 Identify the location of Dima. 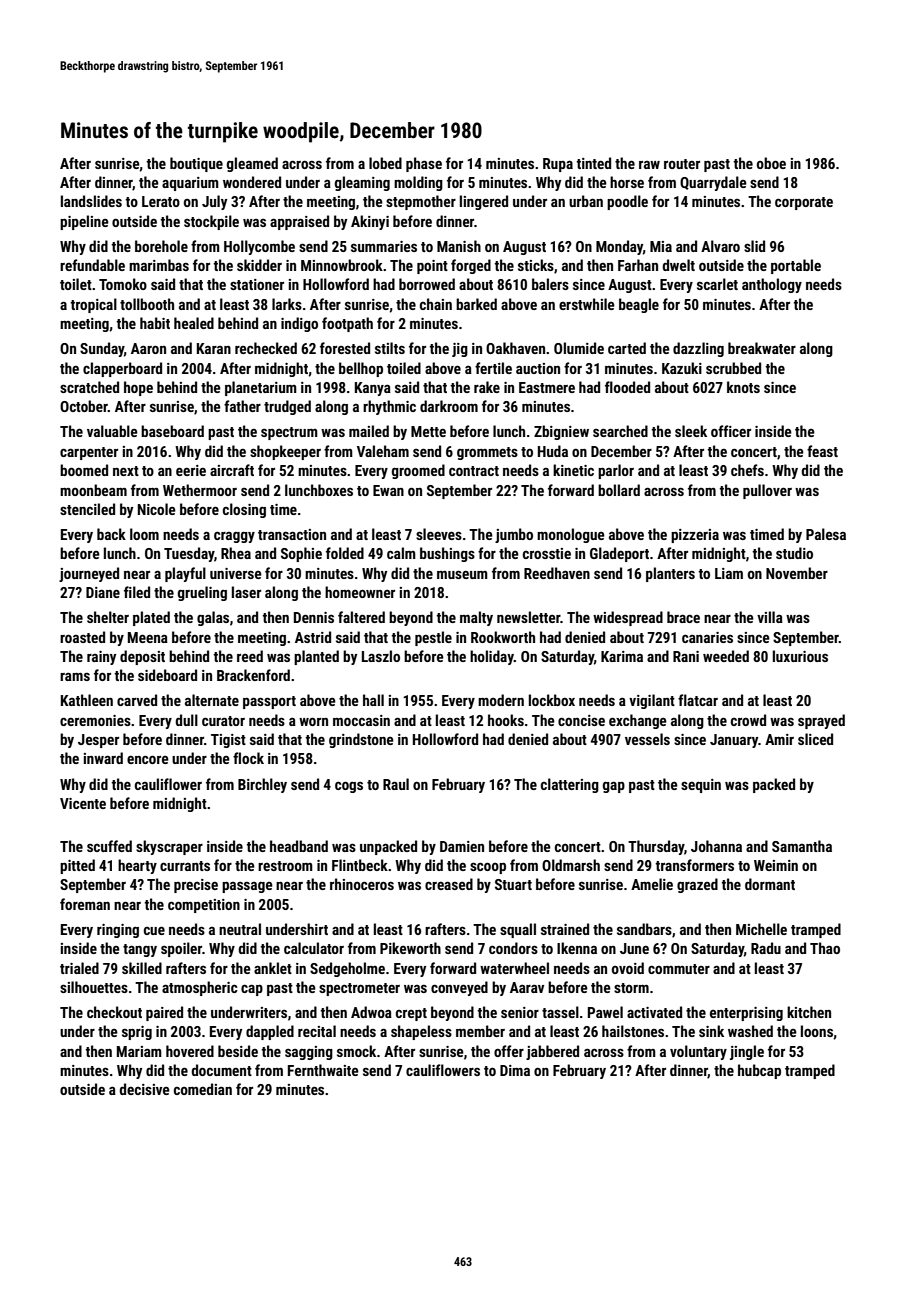
(515, 1070).
